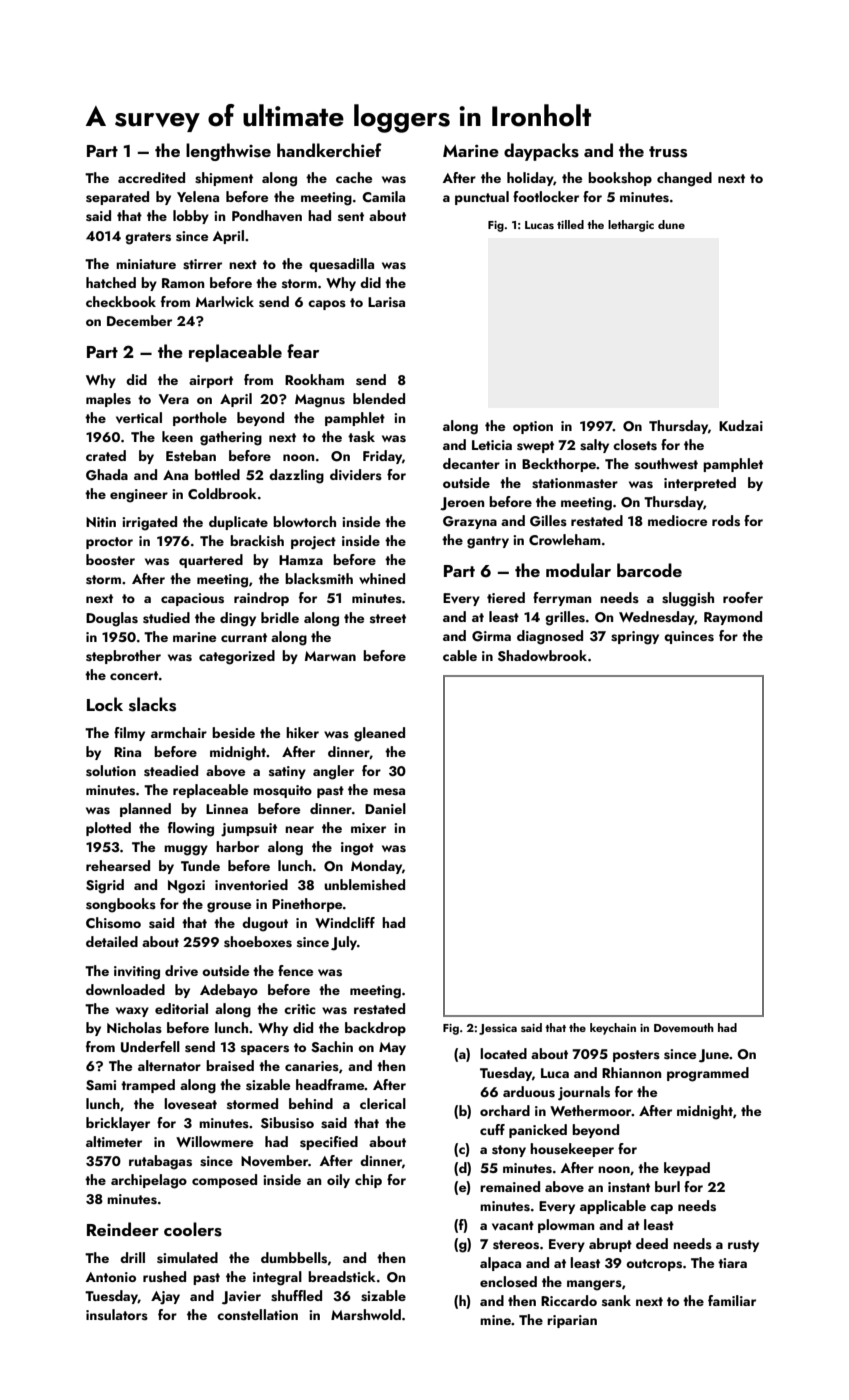 The width and height of the image is (849, 1400). I want to click on hatched, so click(111, 282).
